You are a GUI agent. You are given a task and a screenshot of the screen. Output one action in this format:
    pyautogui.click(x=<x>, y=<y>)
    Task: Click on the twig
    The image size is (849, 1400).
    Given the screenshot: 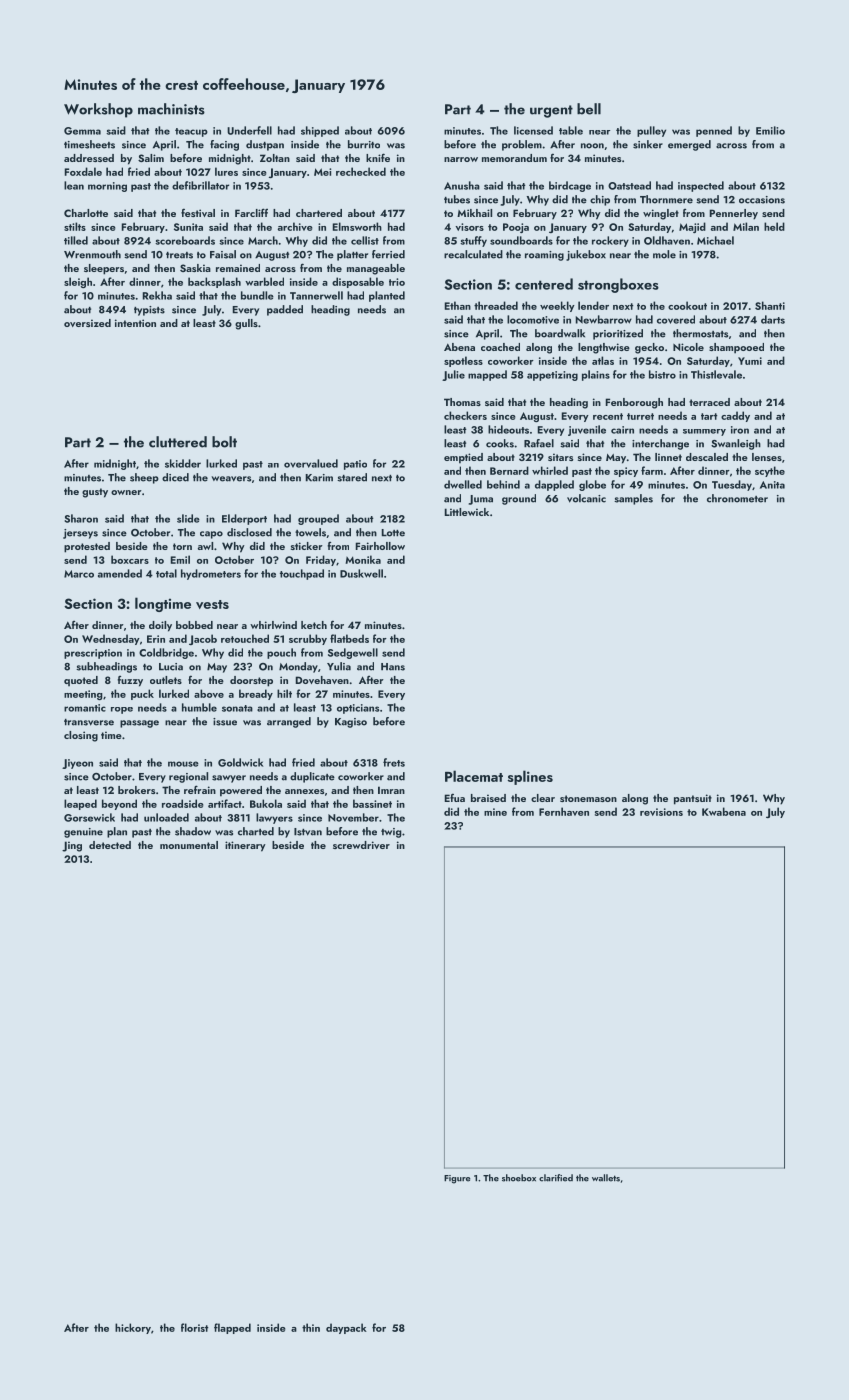 What is the action you would take?
    pyautogui.click(x=391, y=833)
